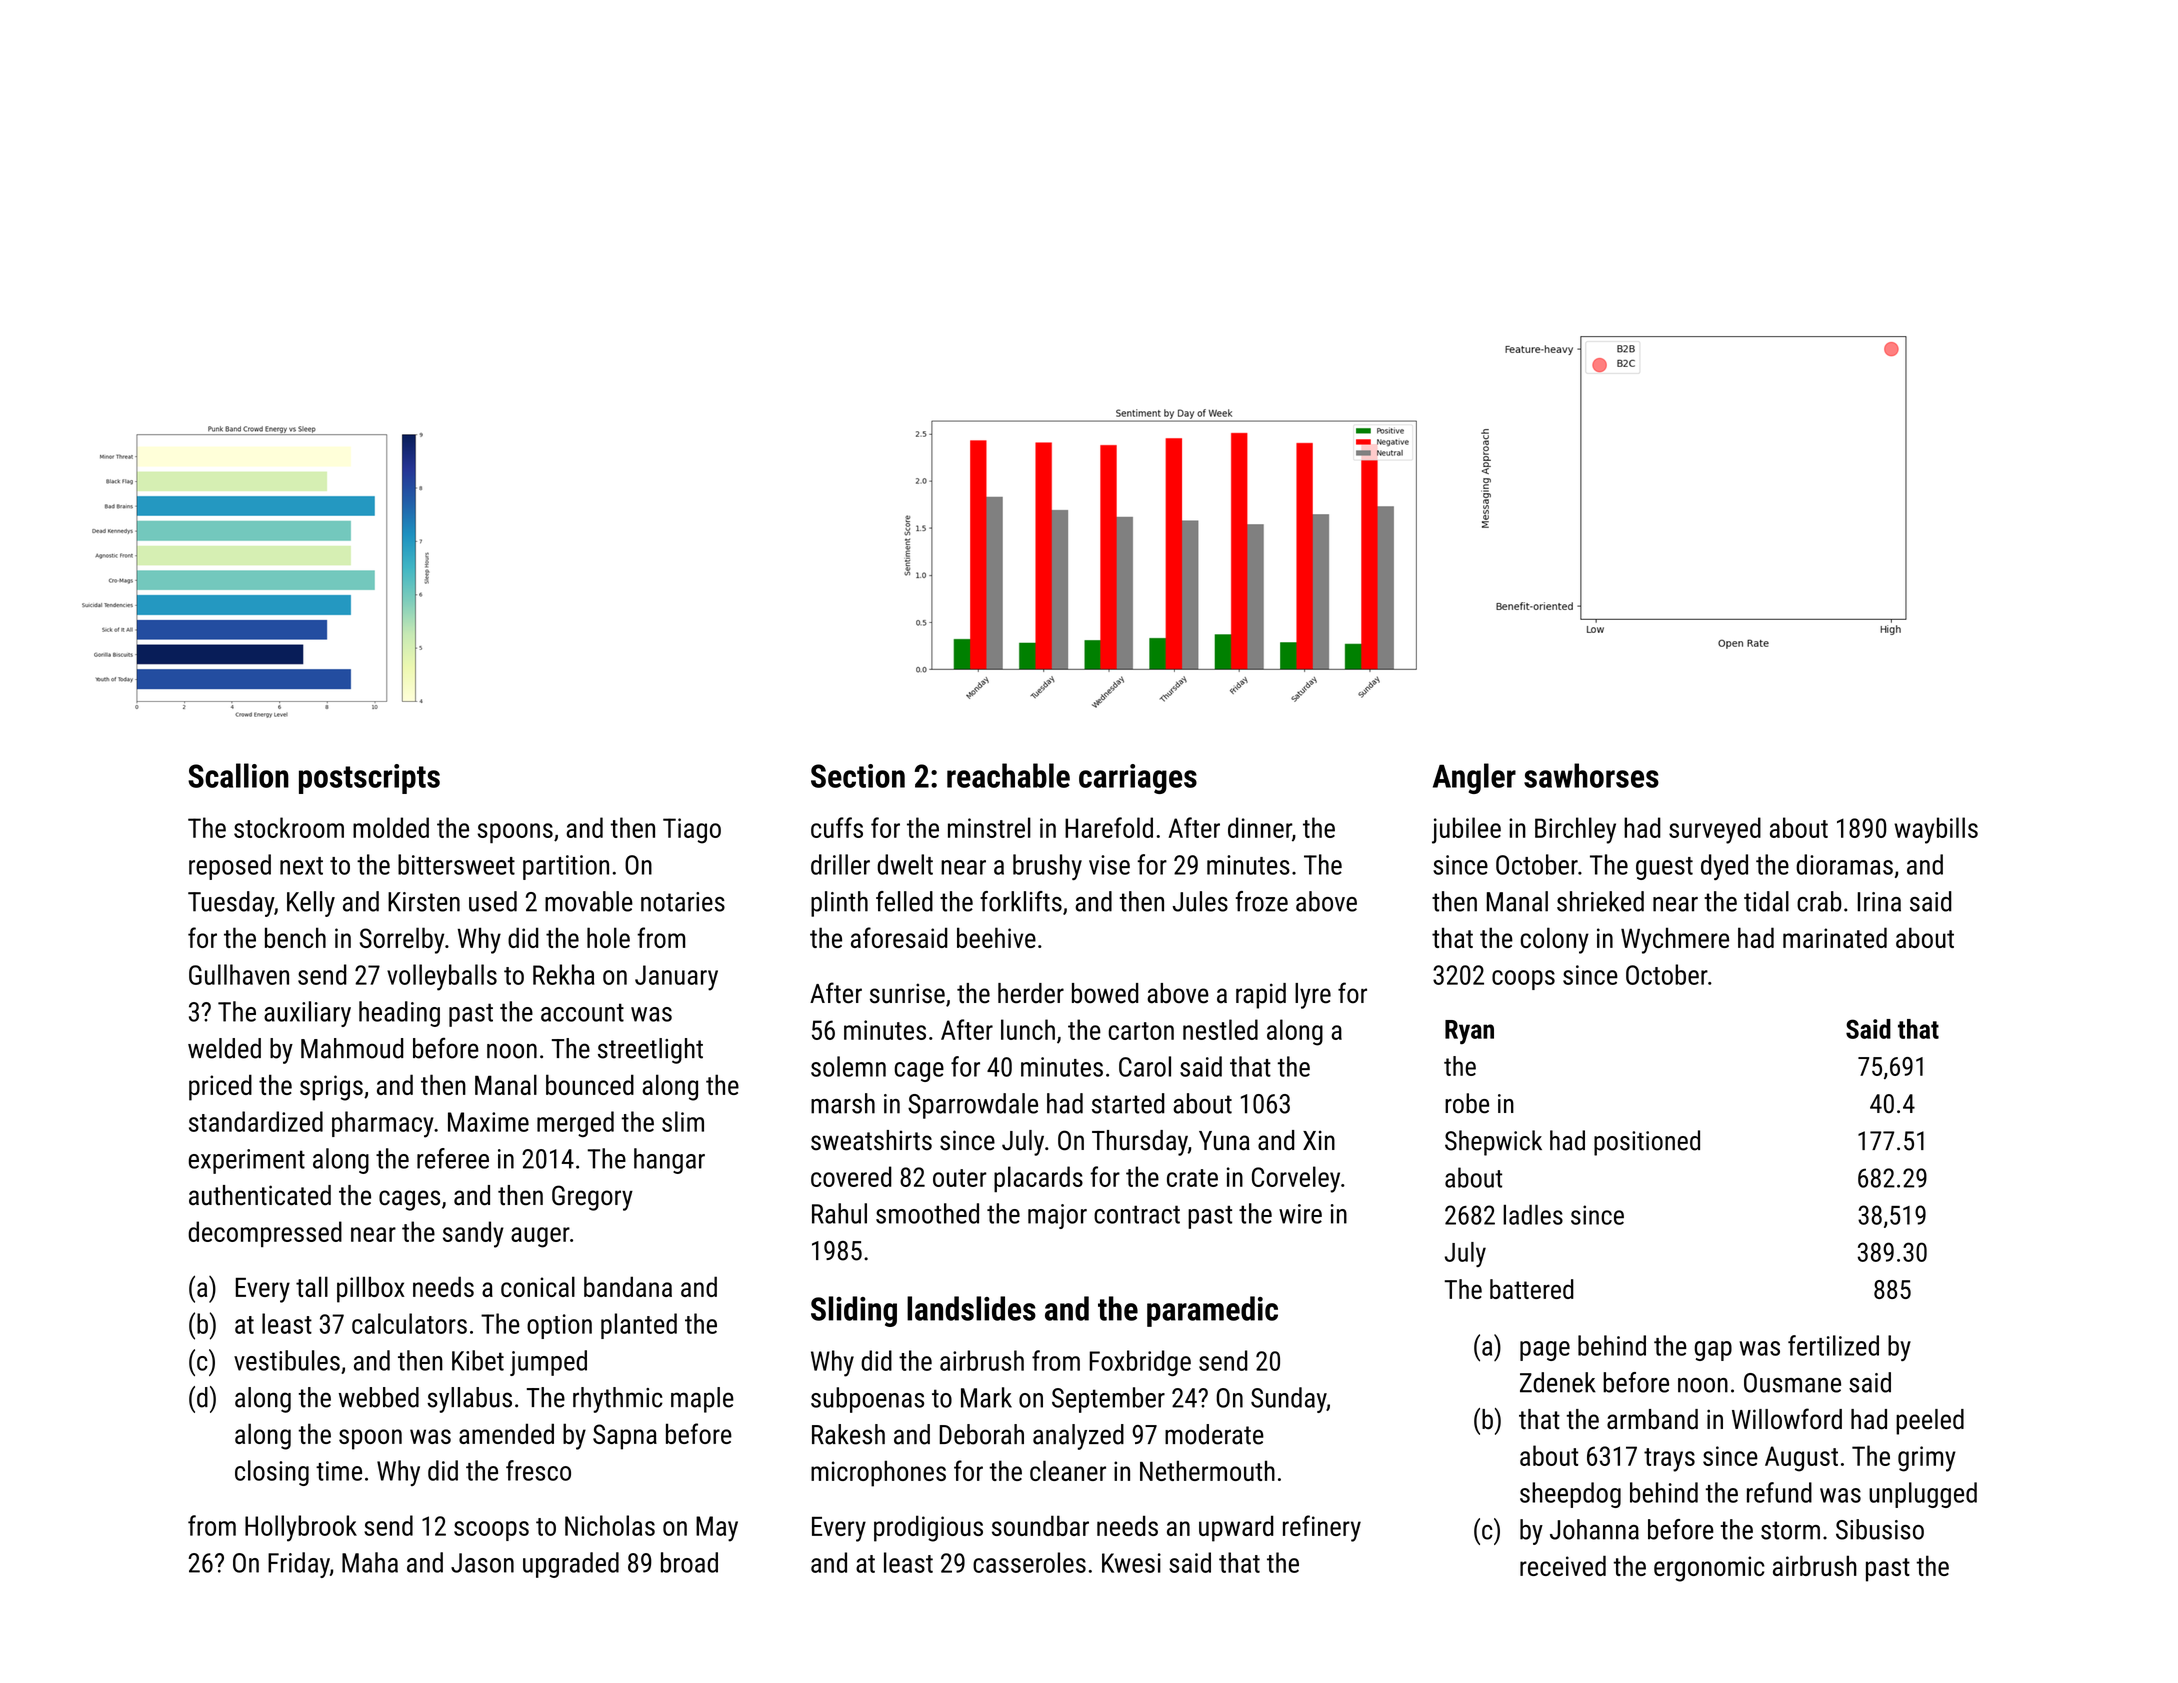 This document has width=2178, height=1683. What do you see at coordinates (590, 1084) in the document?
I see `bounced` at bounding box center [590, 1084].
